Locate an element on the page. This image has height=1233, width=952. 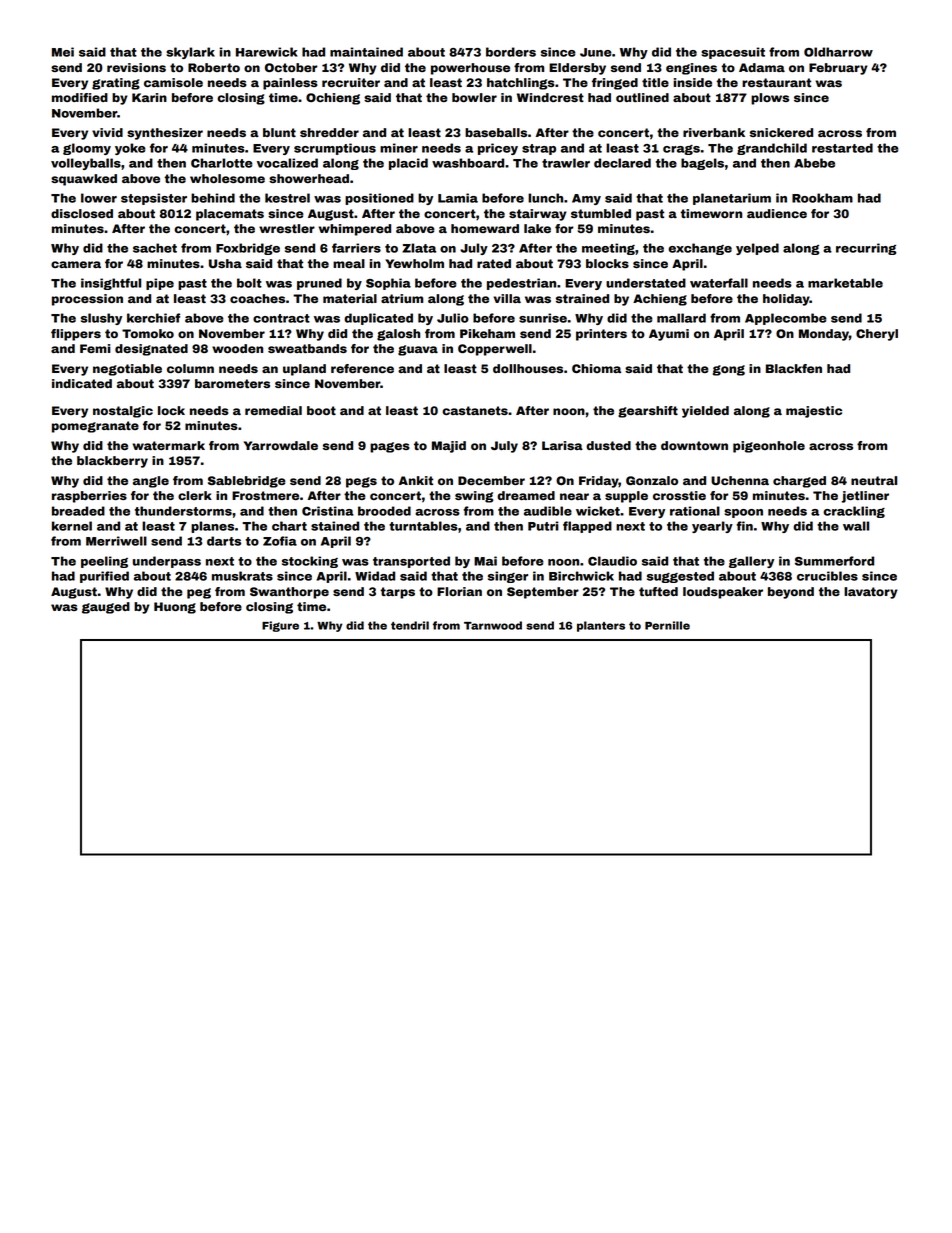
Foxbridge is located at coordinates (248, 249).
